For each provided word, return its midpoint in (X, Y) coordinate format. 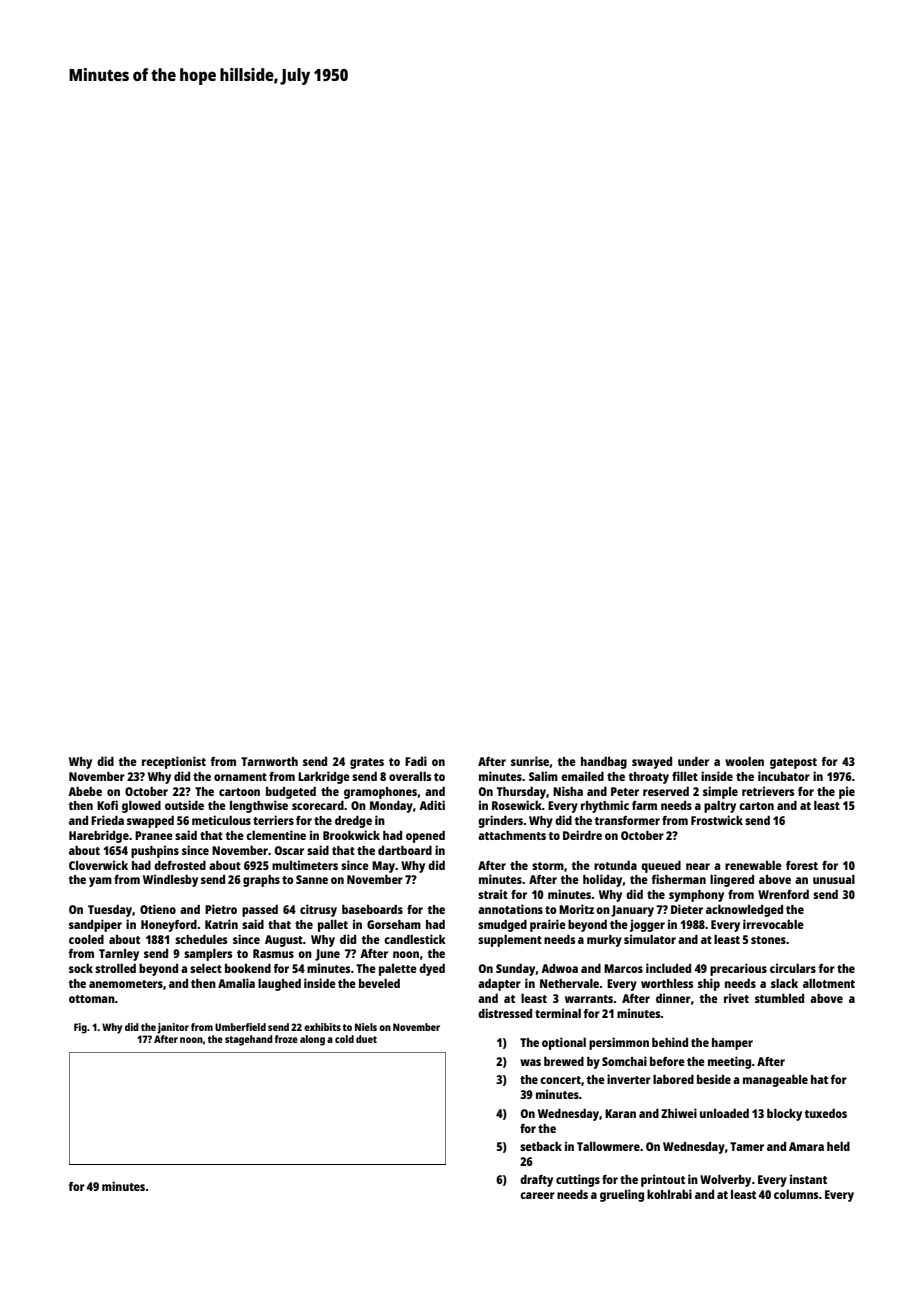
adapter (499, 985)
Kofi (107, 805)
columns (796, 1194)
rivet (736, 998)
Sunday (515, 970)
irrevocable (773, 924)
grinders (500, 821)
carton (756, 806)
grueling (622, 1195)
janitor (173, 1028)
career (537, 1195)
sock (81, 968)
